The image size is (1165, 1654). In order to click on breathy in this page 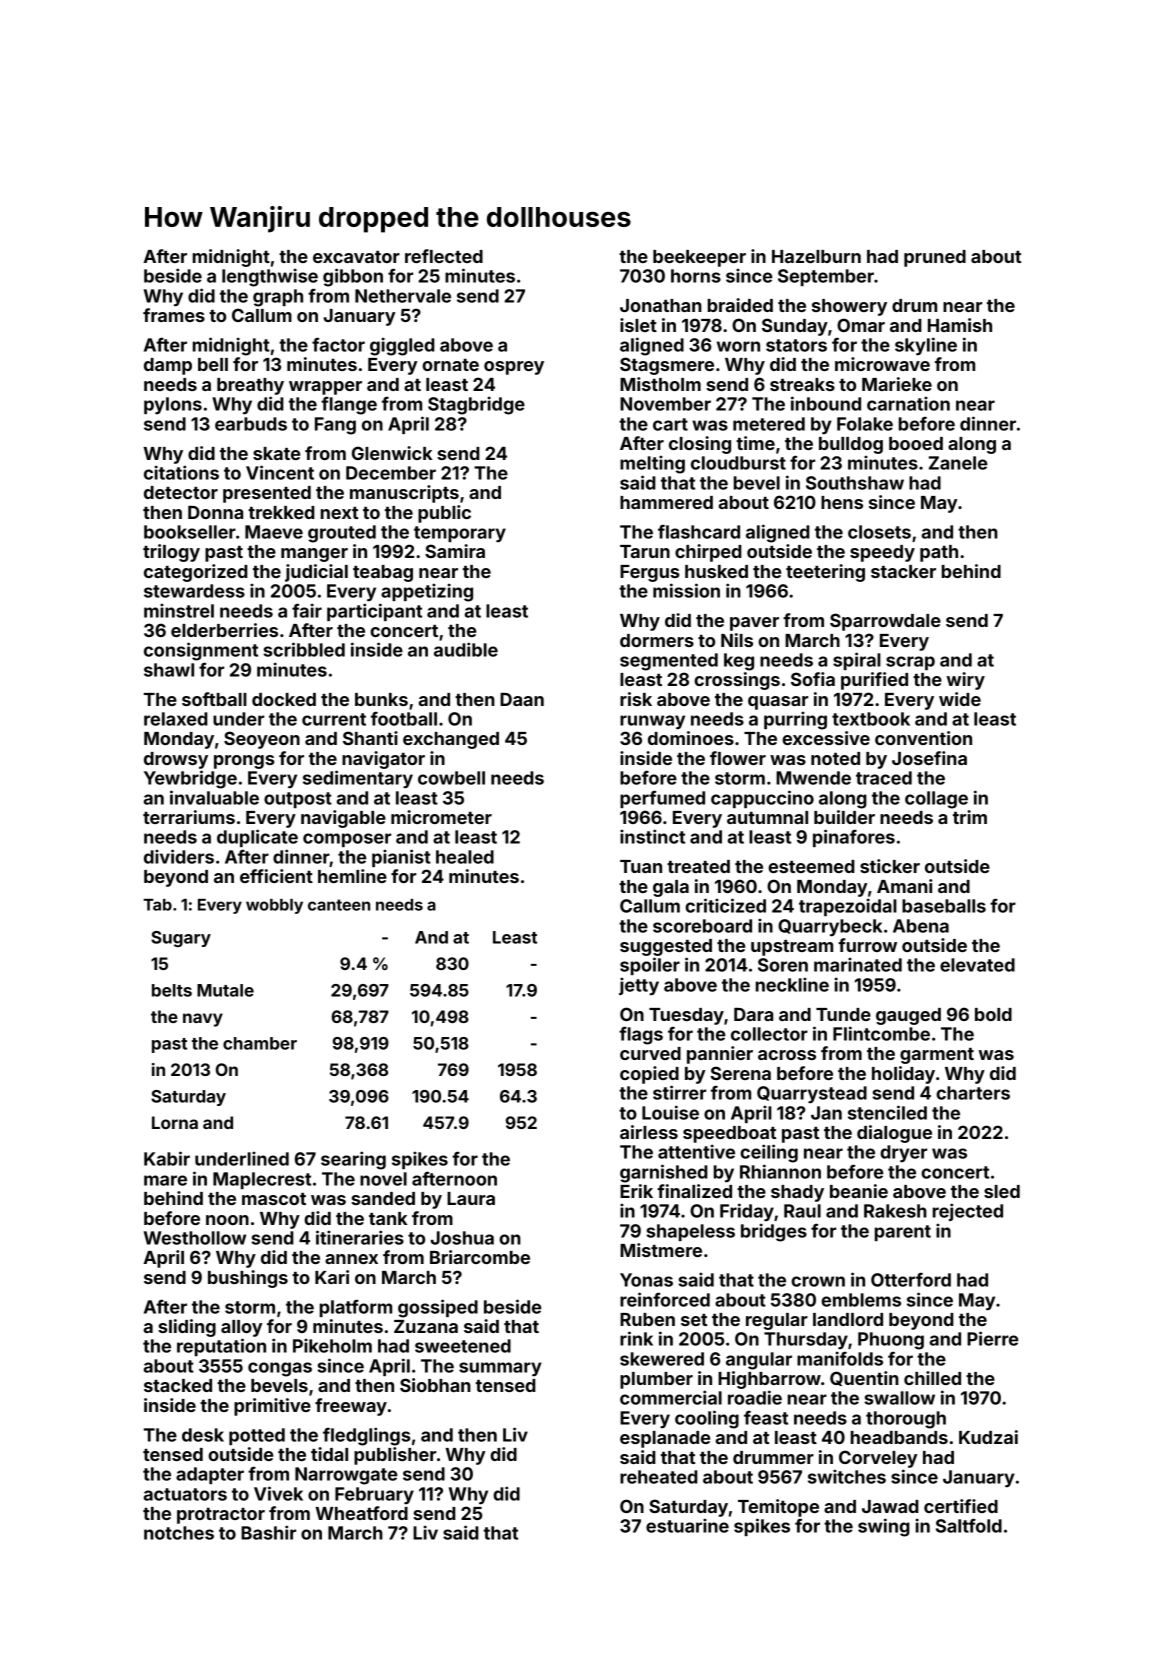, I will do `click(250, 386)`.
